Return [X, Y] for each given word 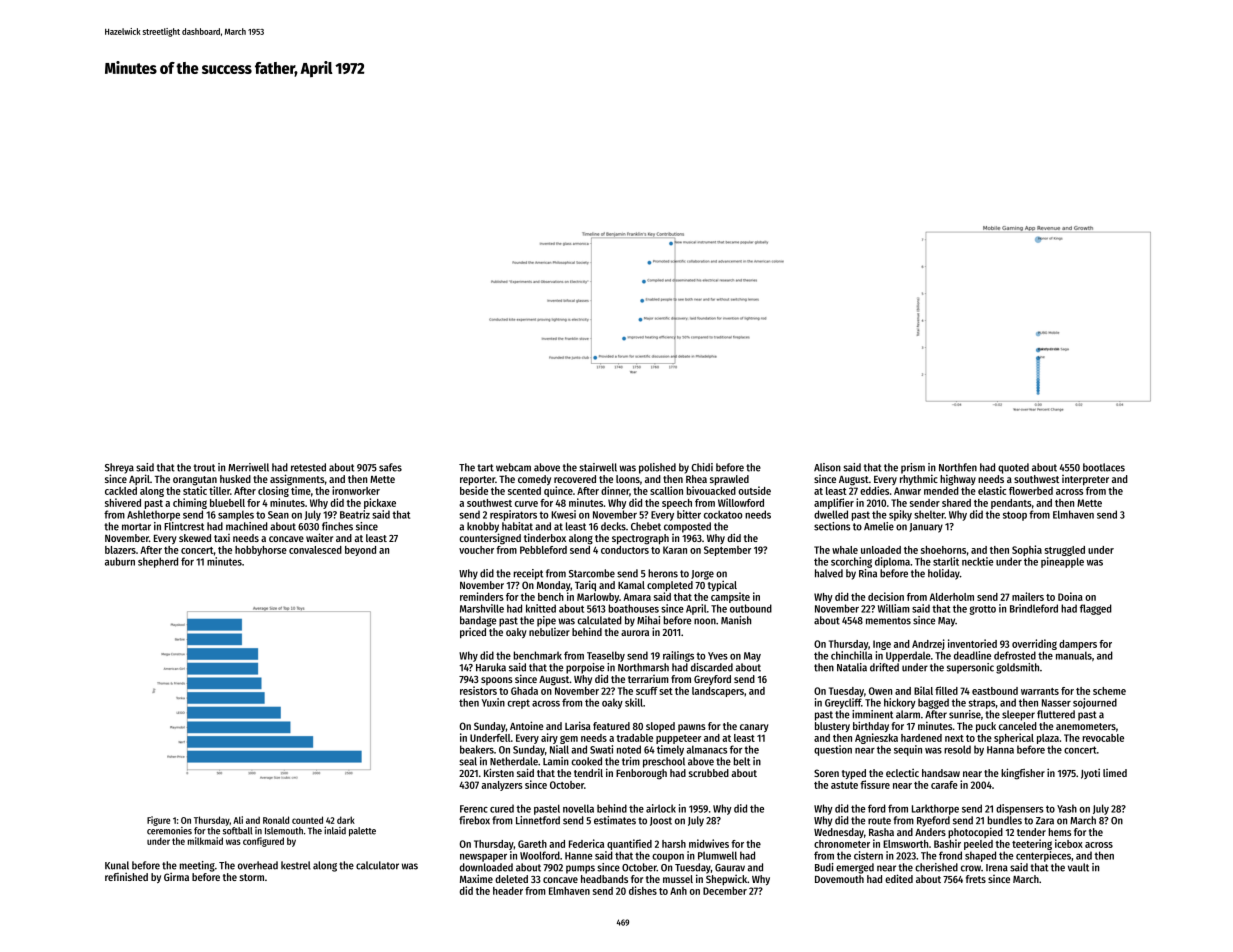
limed [1115, 773]
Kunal [117, 865]
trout [204, 468]
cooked [586, 761]
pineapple [1062, 562]
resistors [478, 690]
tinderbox [545, 537]
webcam [513, 467]
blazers [120, 550]
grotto [982, 610]
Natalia [852, 667]
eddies [874, 490]
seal [468, 761]
